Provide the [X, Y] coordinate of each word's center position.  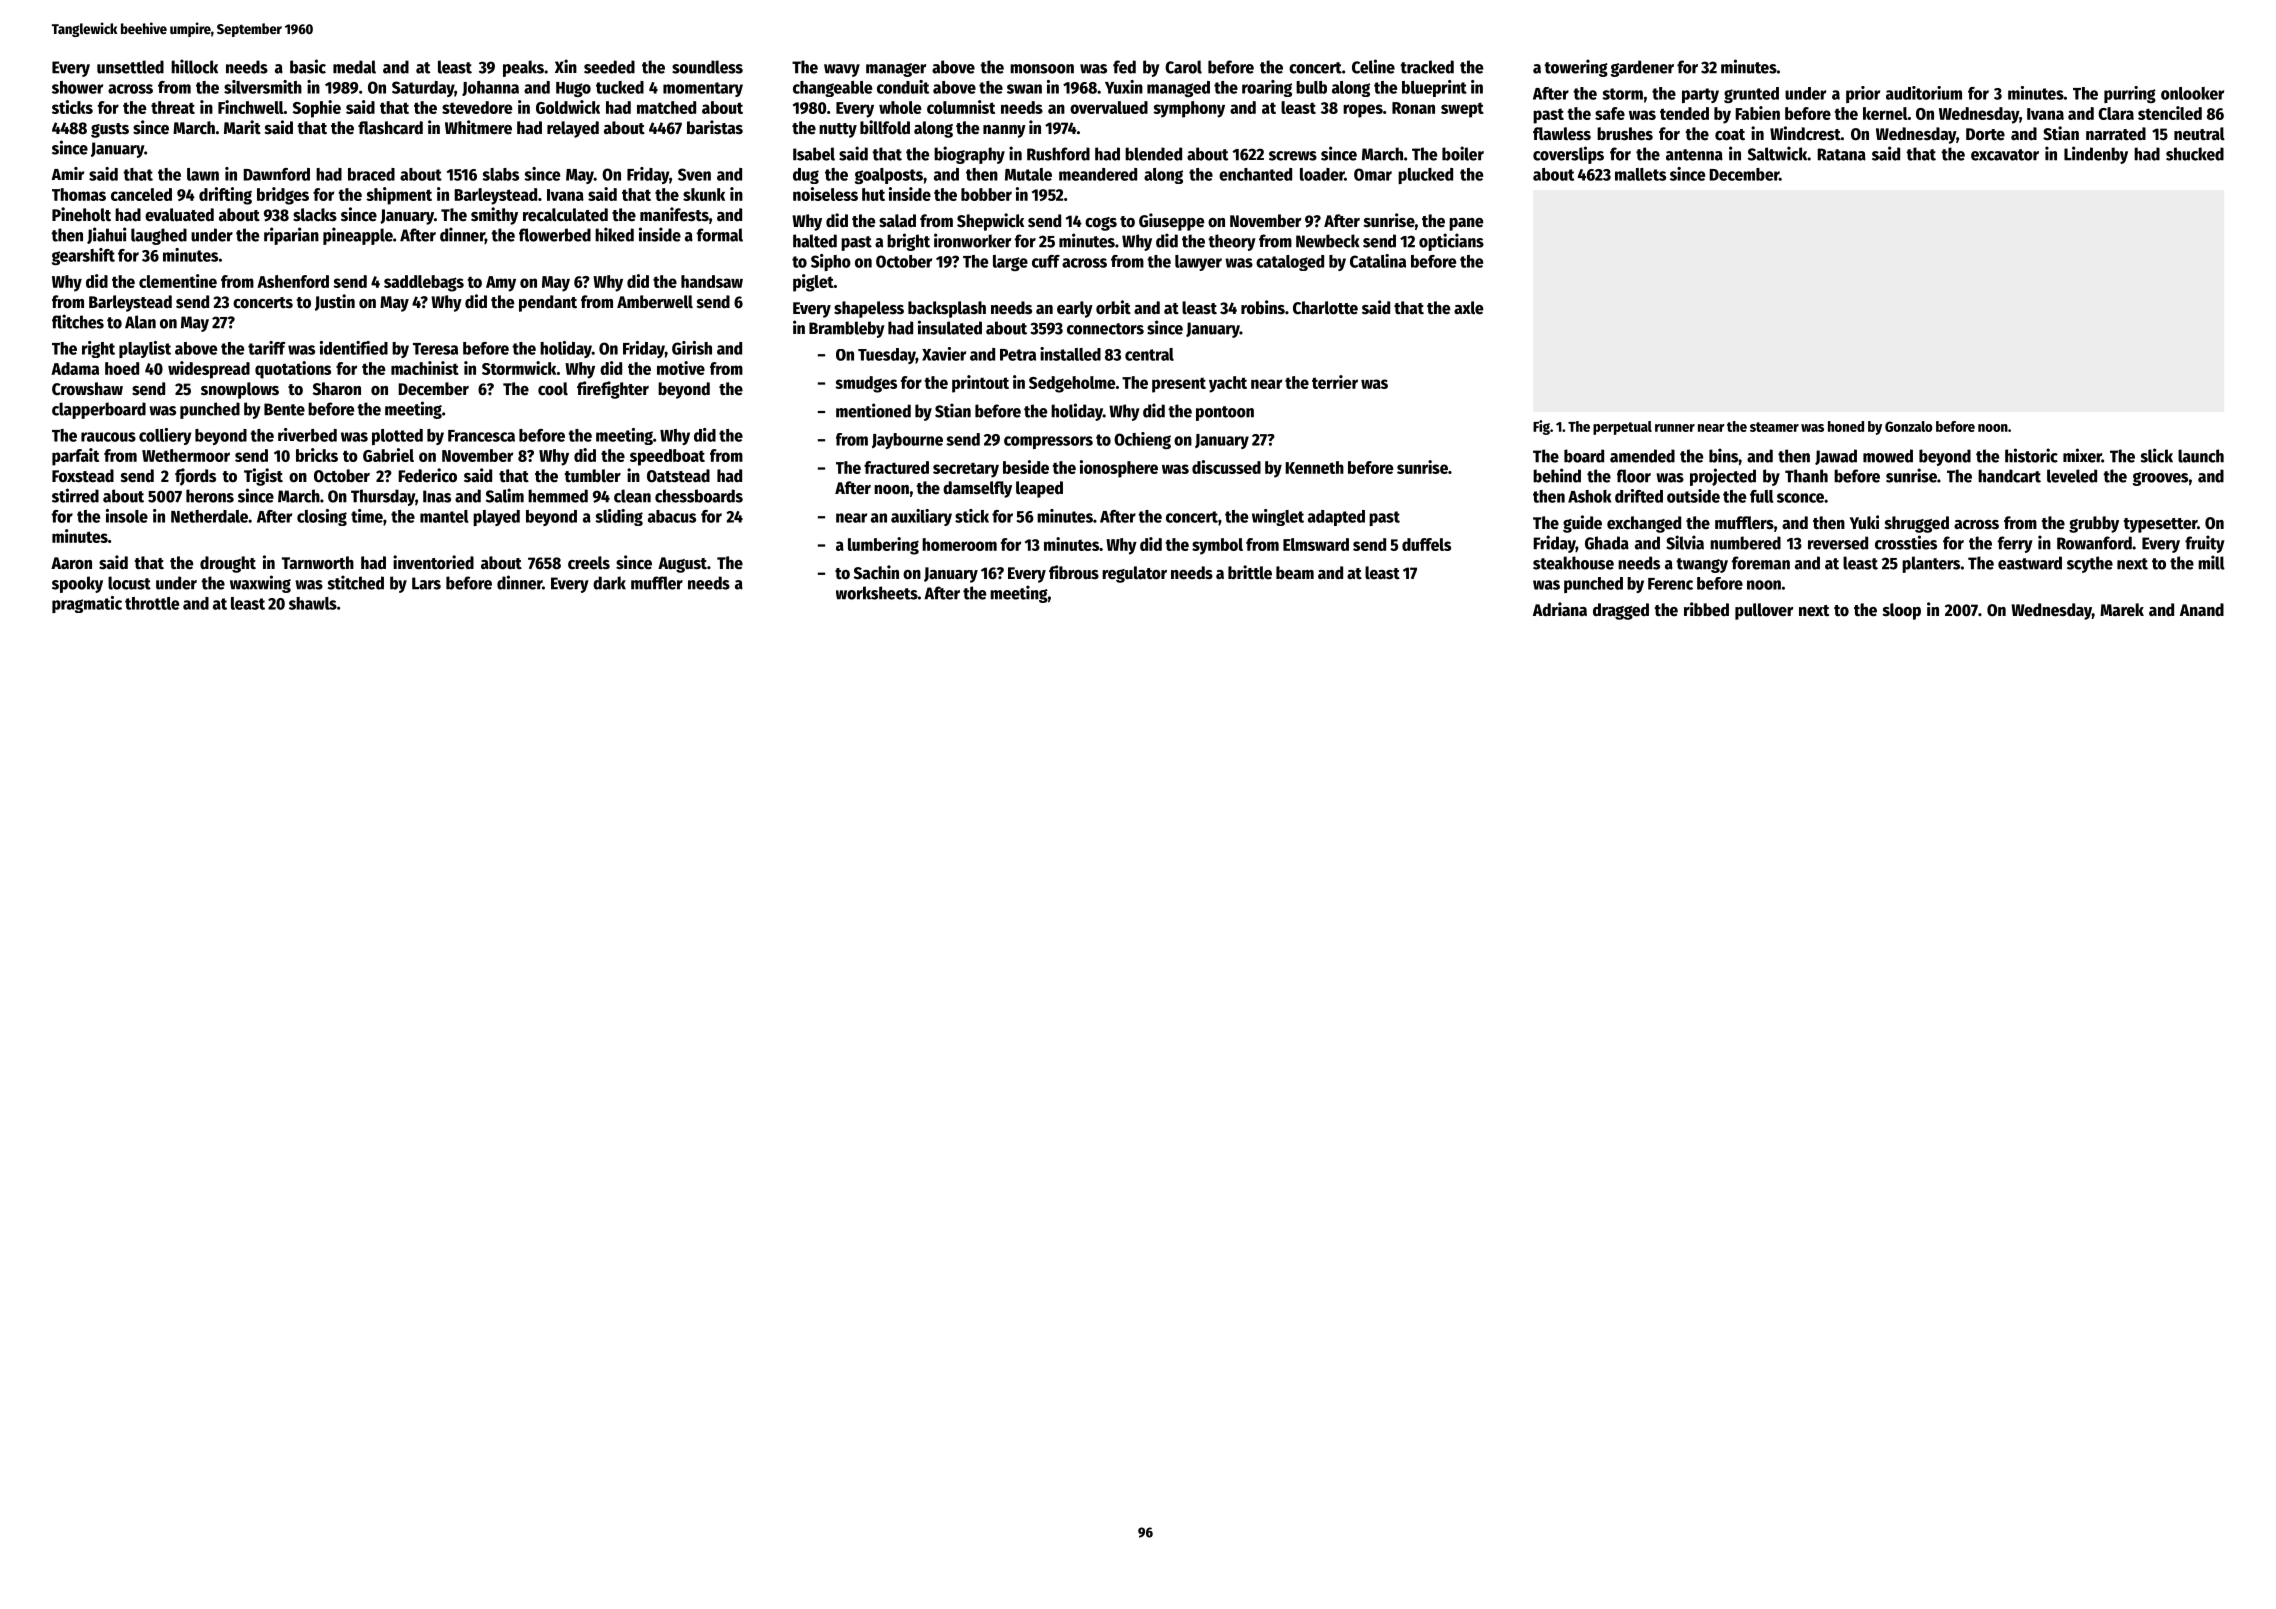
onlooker [2192, 93]
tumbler [592, 476]
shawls [313, 603]
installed [1070, 354]
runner [1675, 428]
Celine [1373, 66]
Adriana [1560, 609]
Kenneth [1314, 467]
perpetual [1622, 428]
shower [77, 87]
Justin [335, 302]
